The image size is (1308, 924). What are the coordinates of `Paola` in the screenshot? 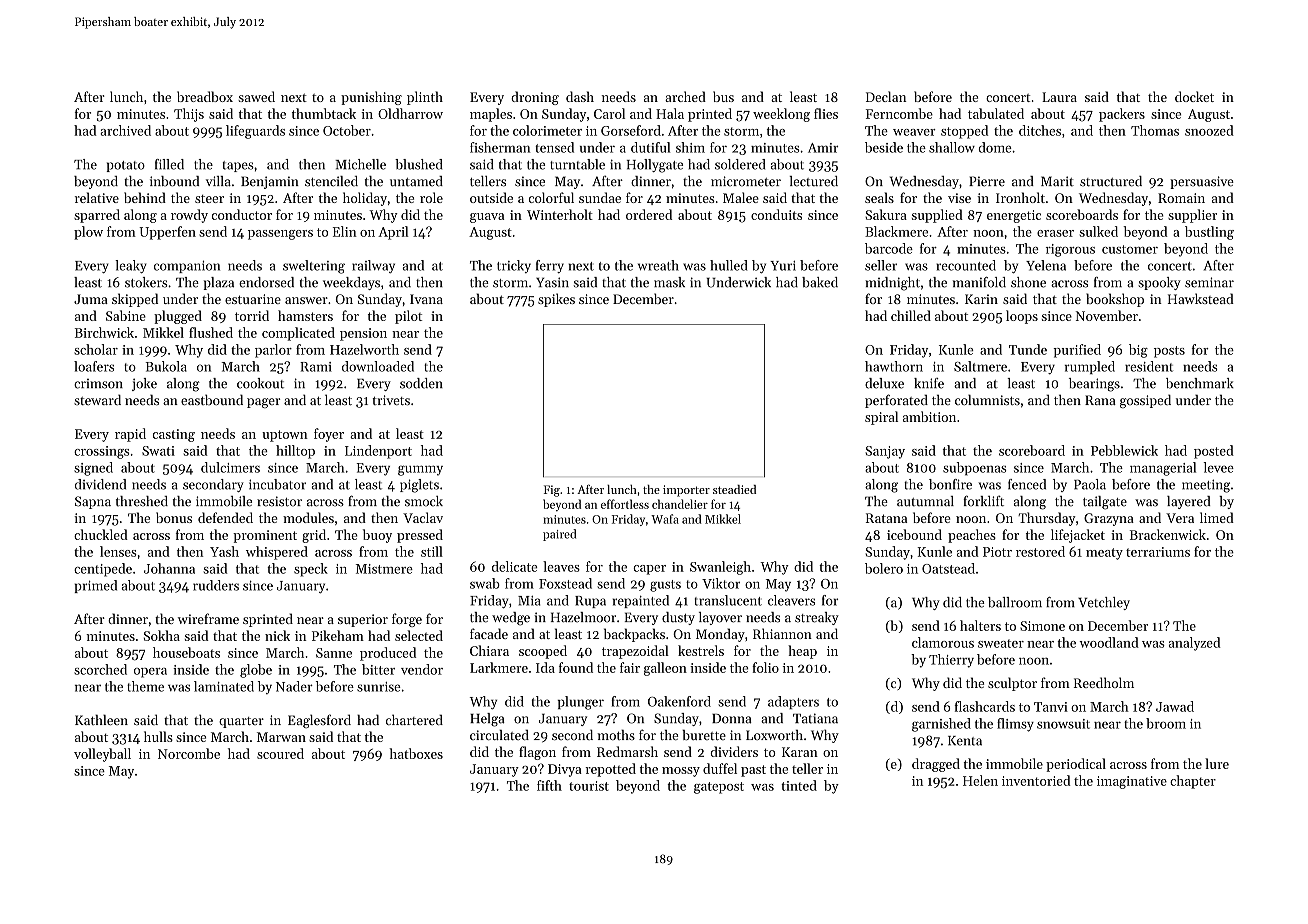 It's located at (1090, 484).
